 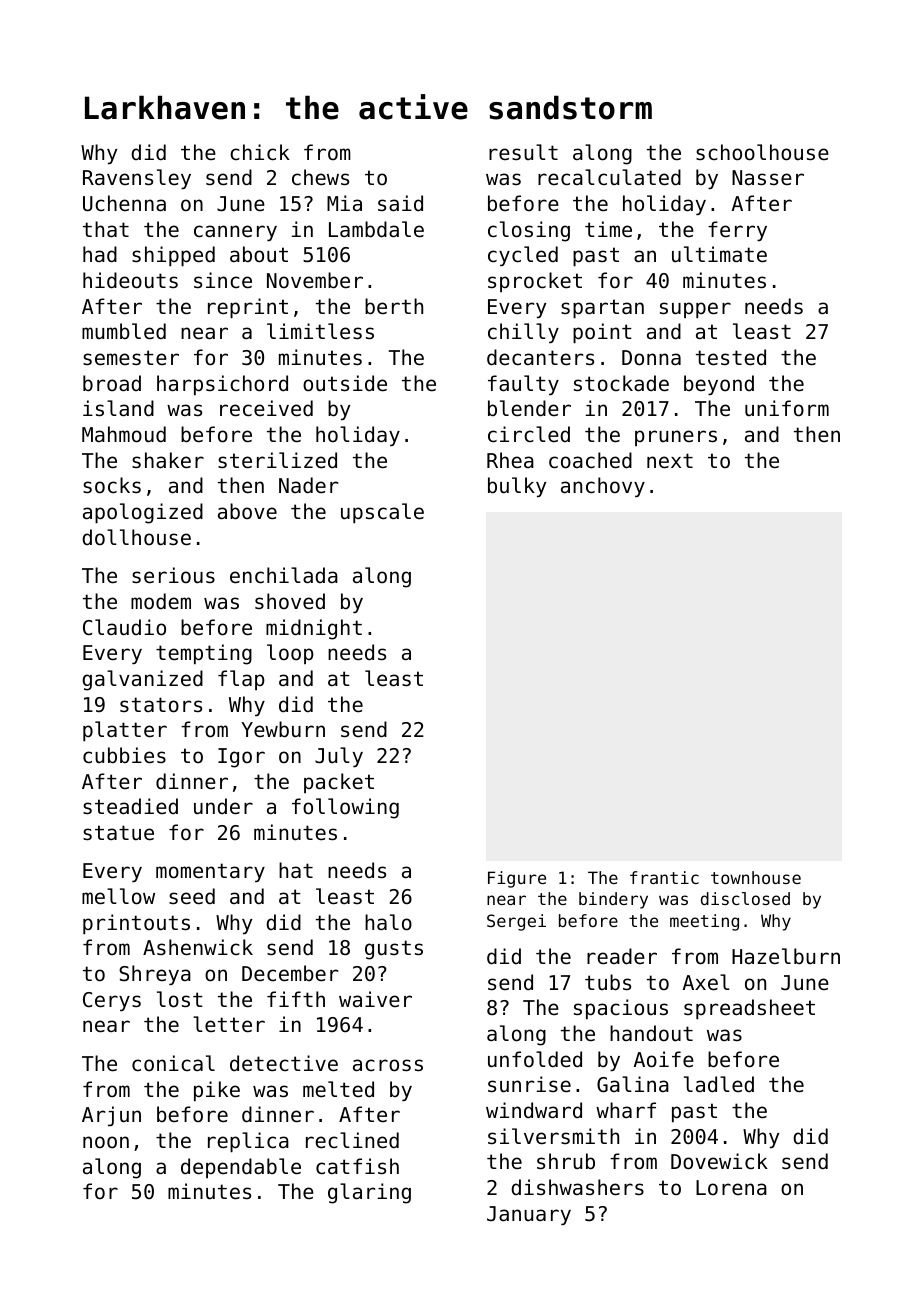 I want to click on unfolded, so click(x=535, y=1059).
